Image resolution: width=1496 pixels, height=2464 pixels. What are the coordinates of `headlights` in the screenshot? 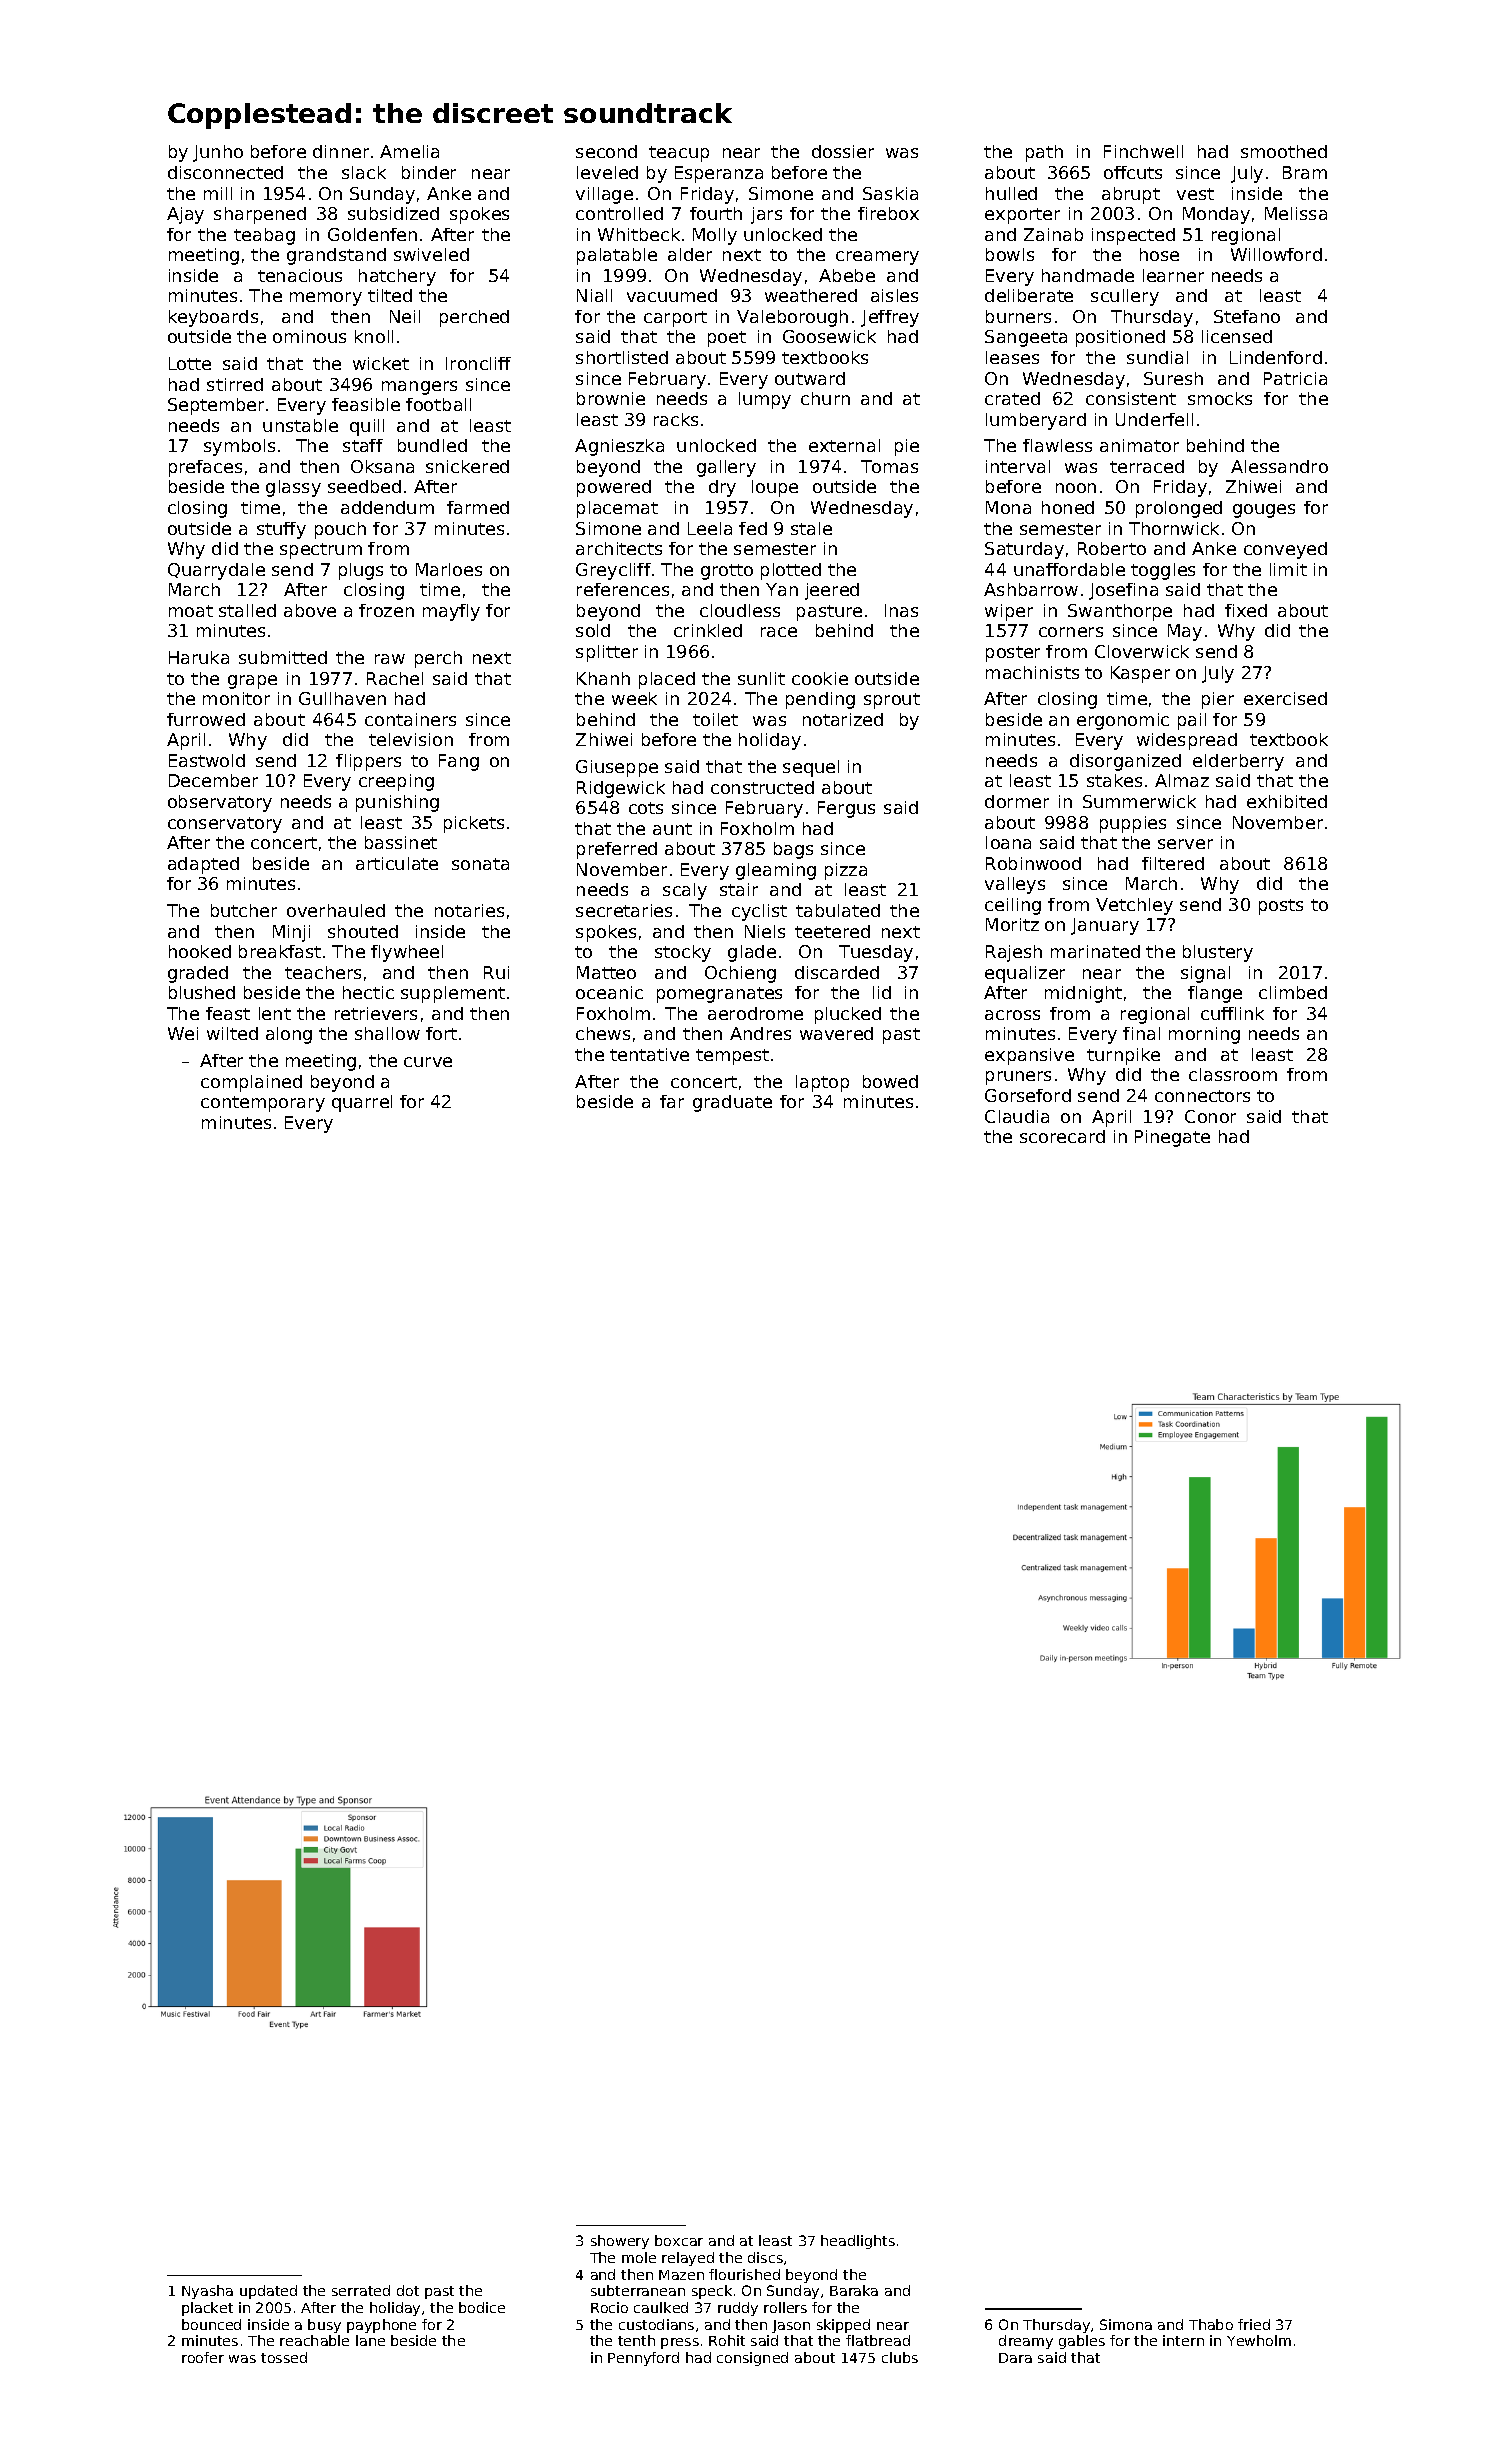 It's located at (858, 2242).
